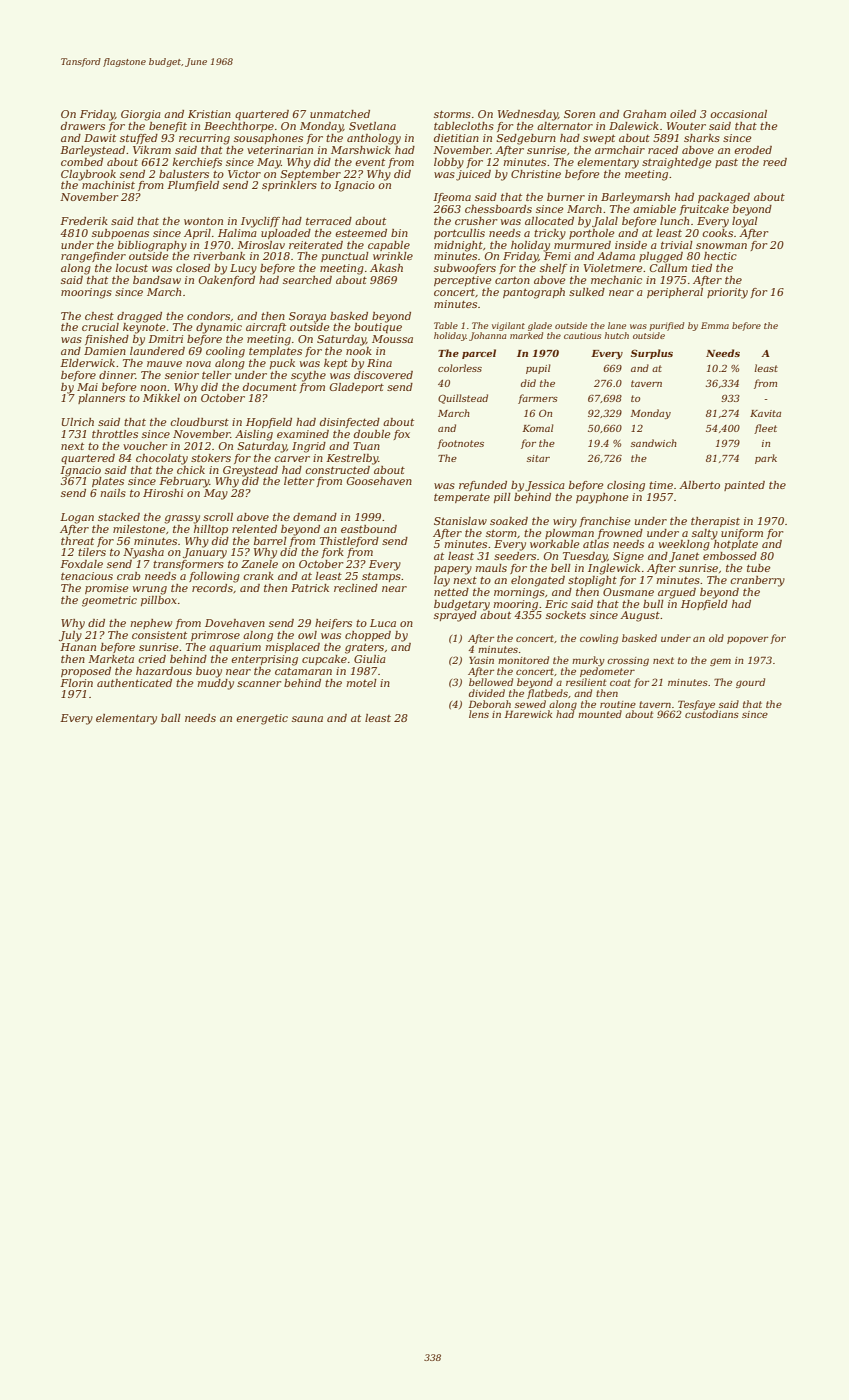 Image resolution: width=849 pixels, height=1400 pixels. Describe the element at coordinates (270, 541) in the screenshot. I see `barrel` at that location.
